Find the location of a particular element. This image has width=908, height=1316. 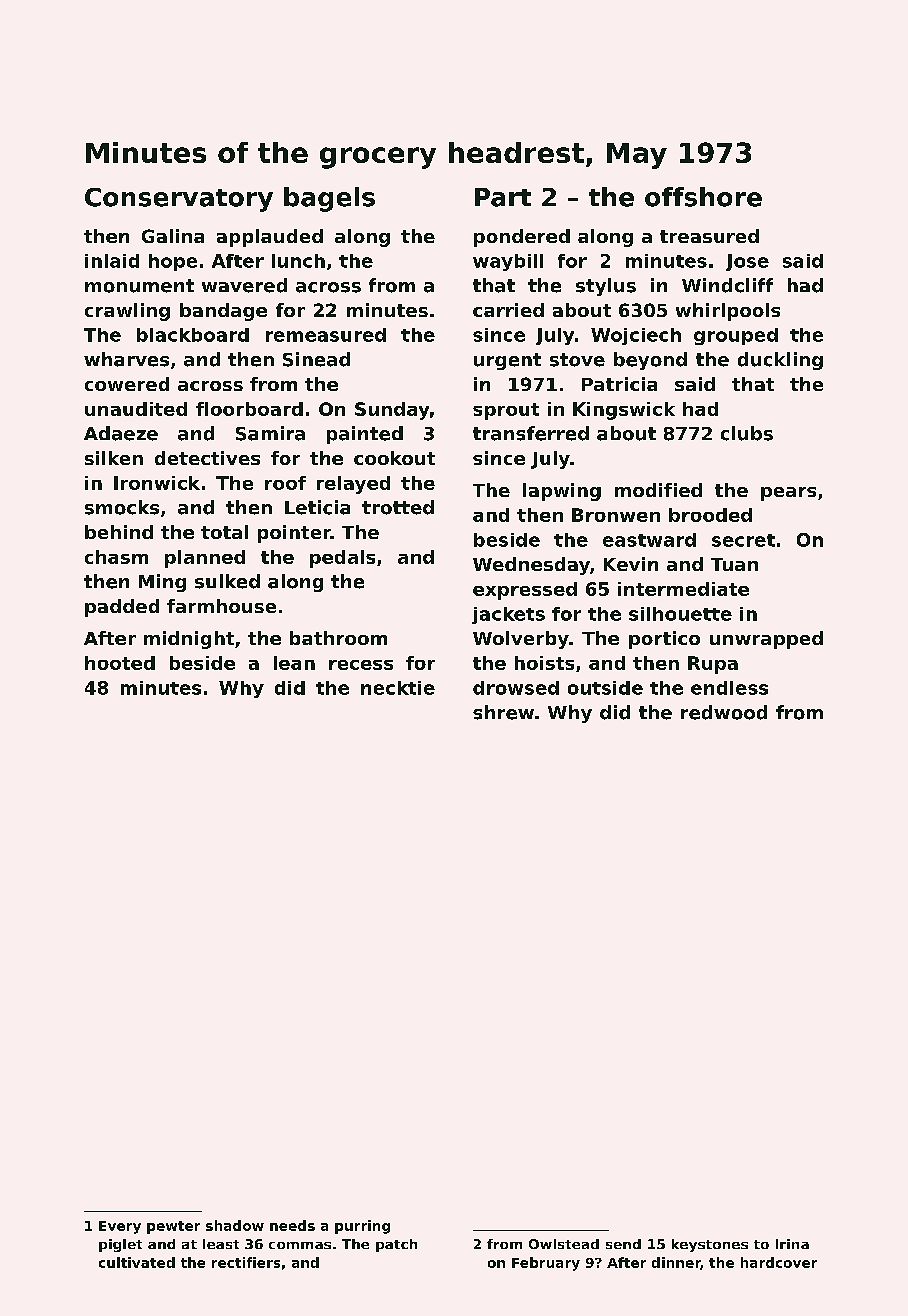

shrew is located at coordinates (503, 712).
